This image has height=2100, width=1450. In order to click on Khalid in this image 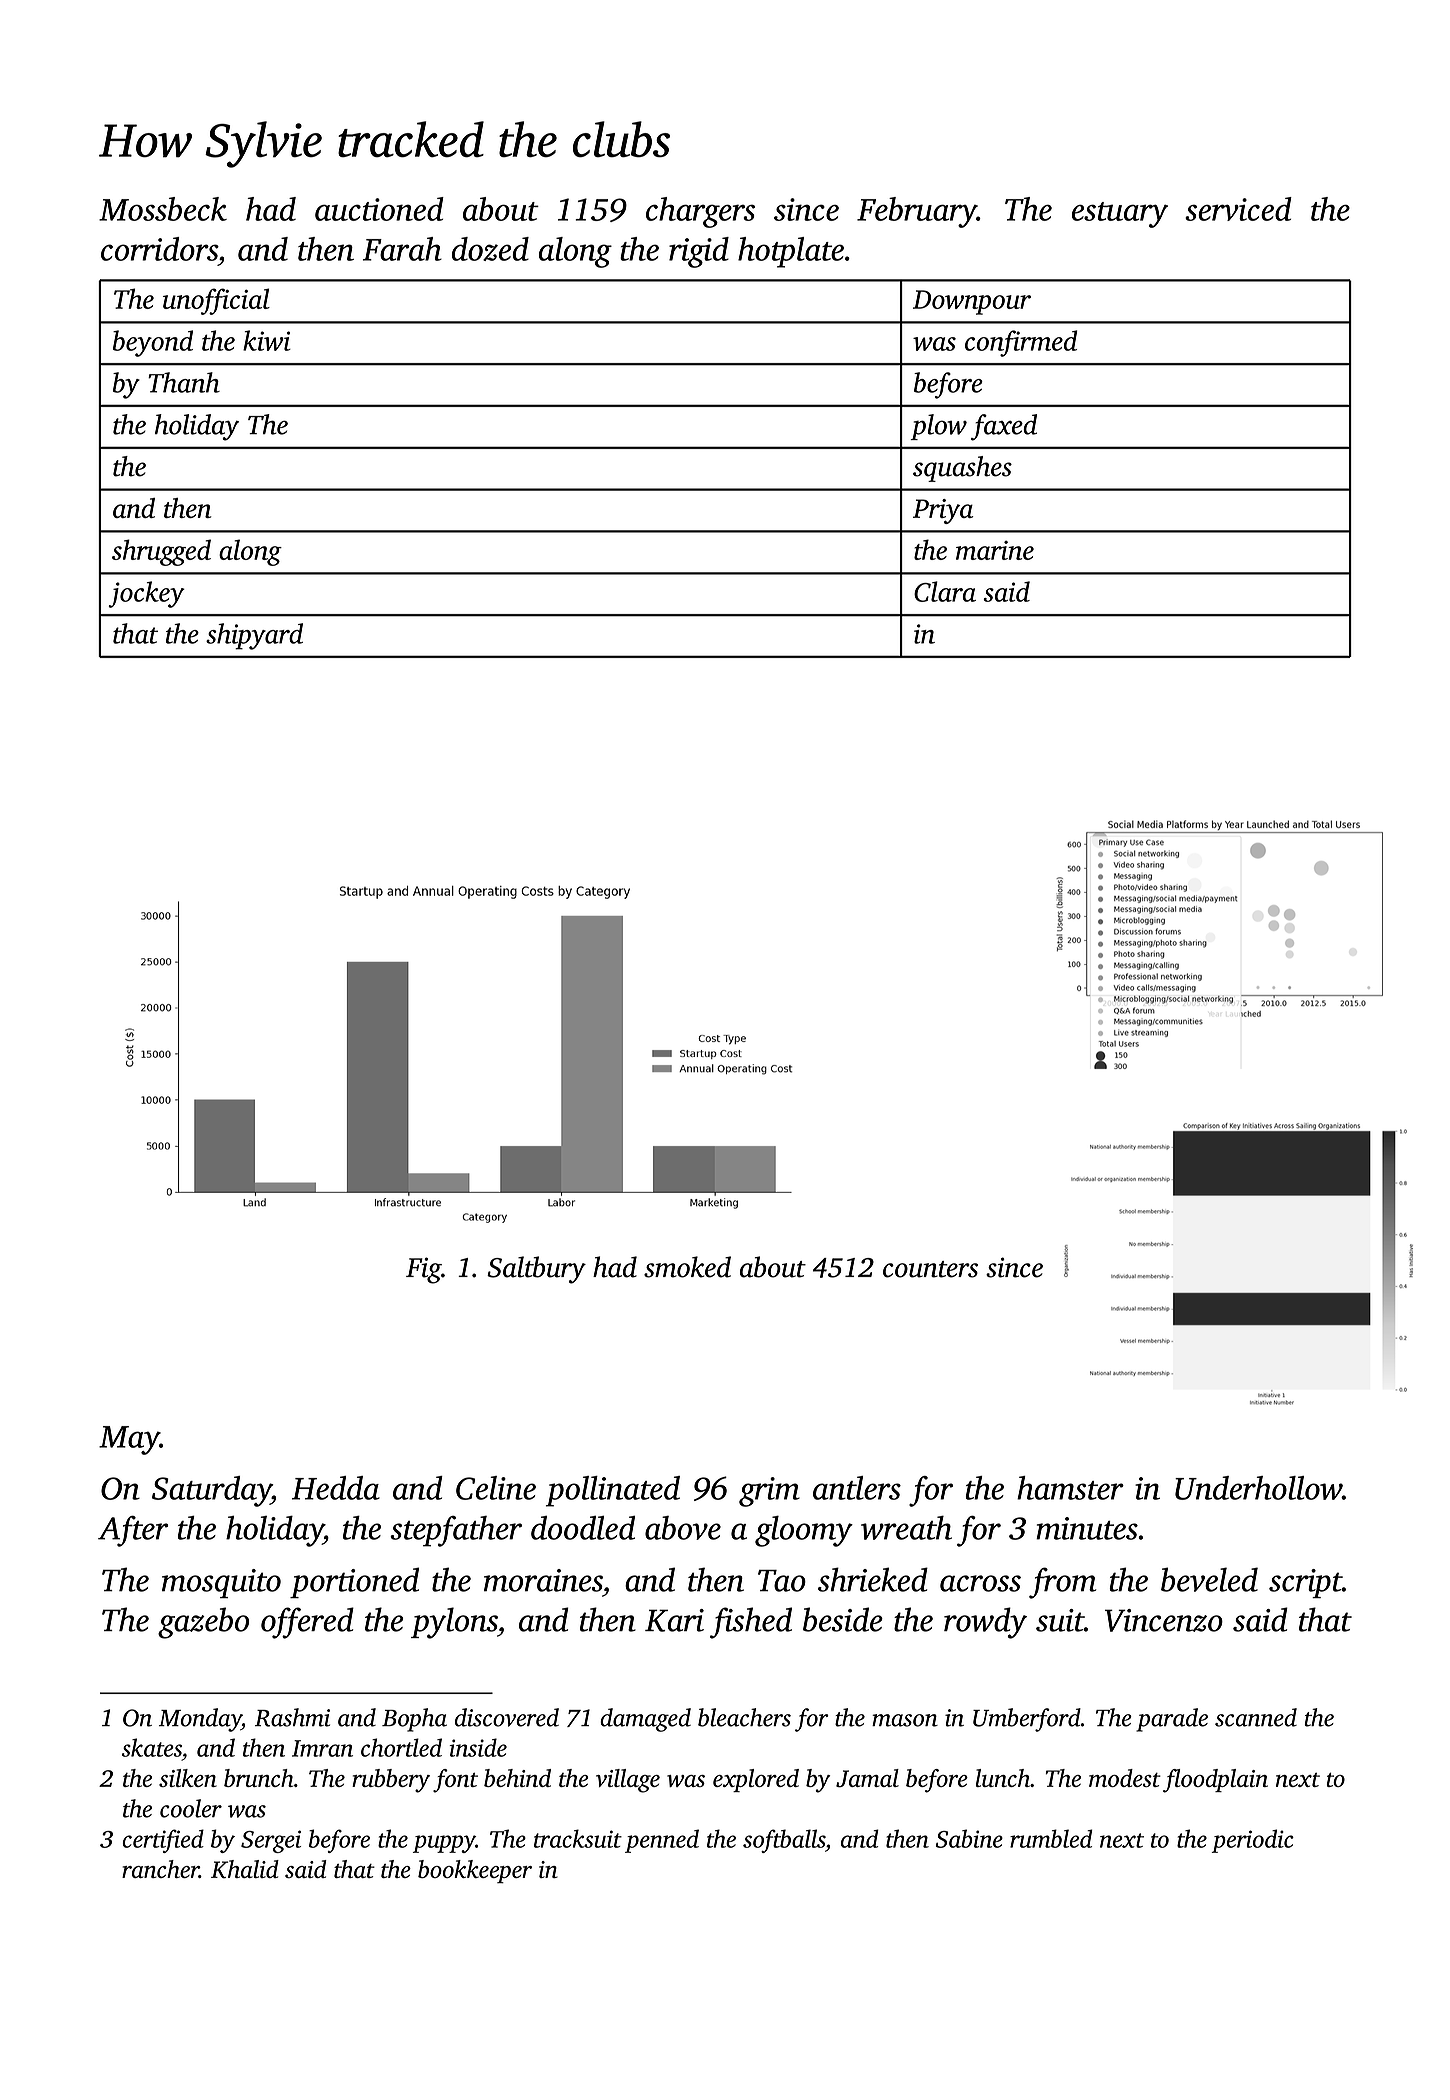, I will do `click(245, 1869)`.
